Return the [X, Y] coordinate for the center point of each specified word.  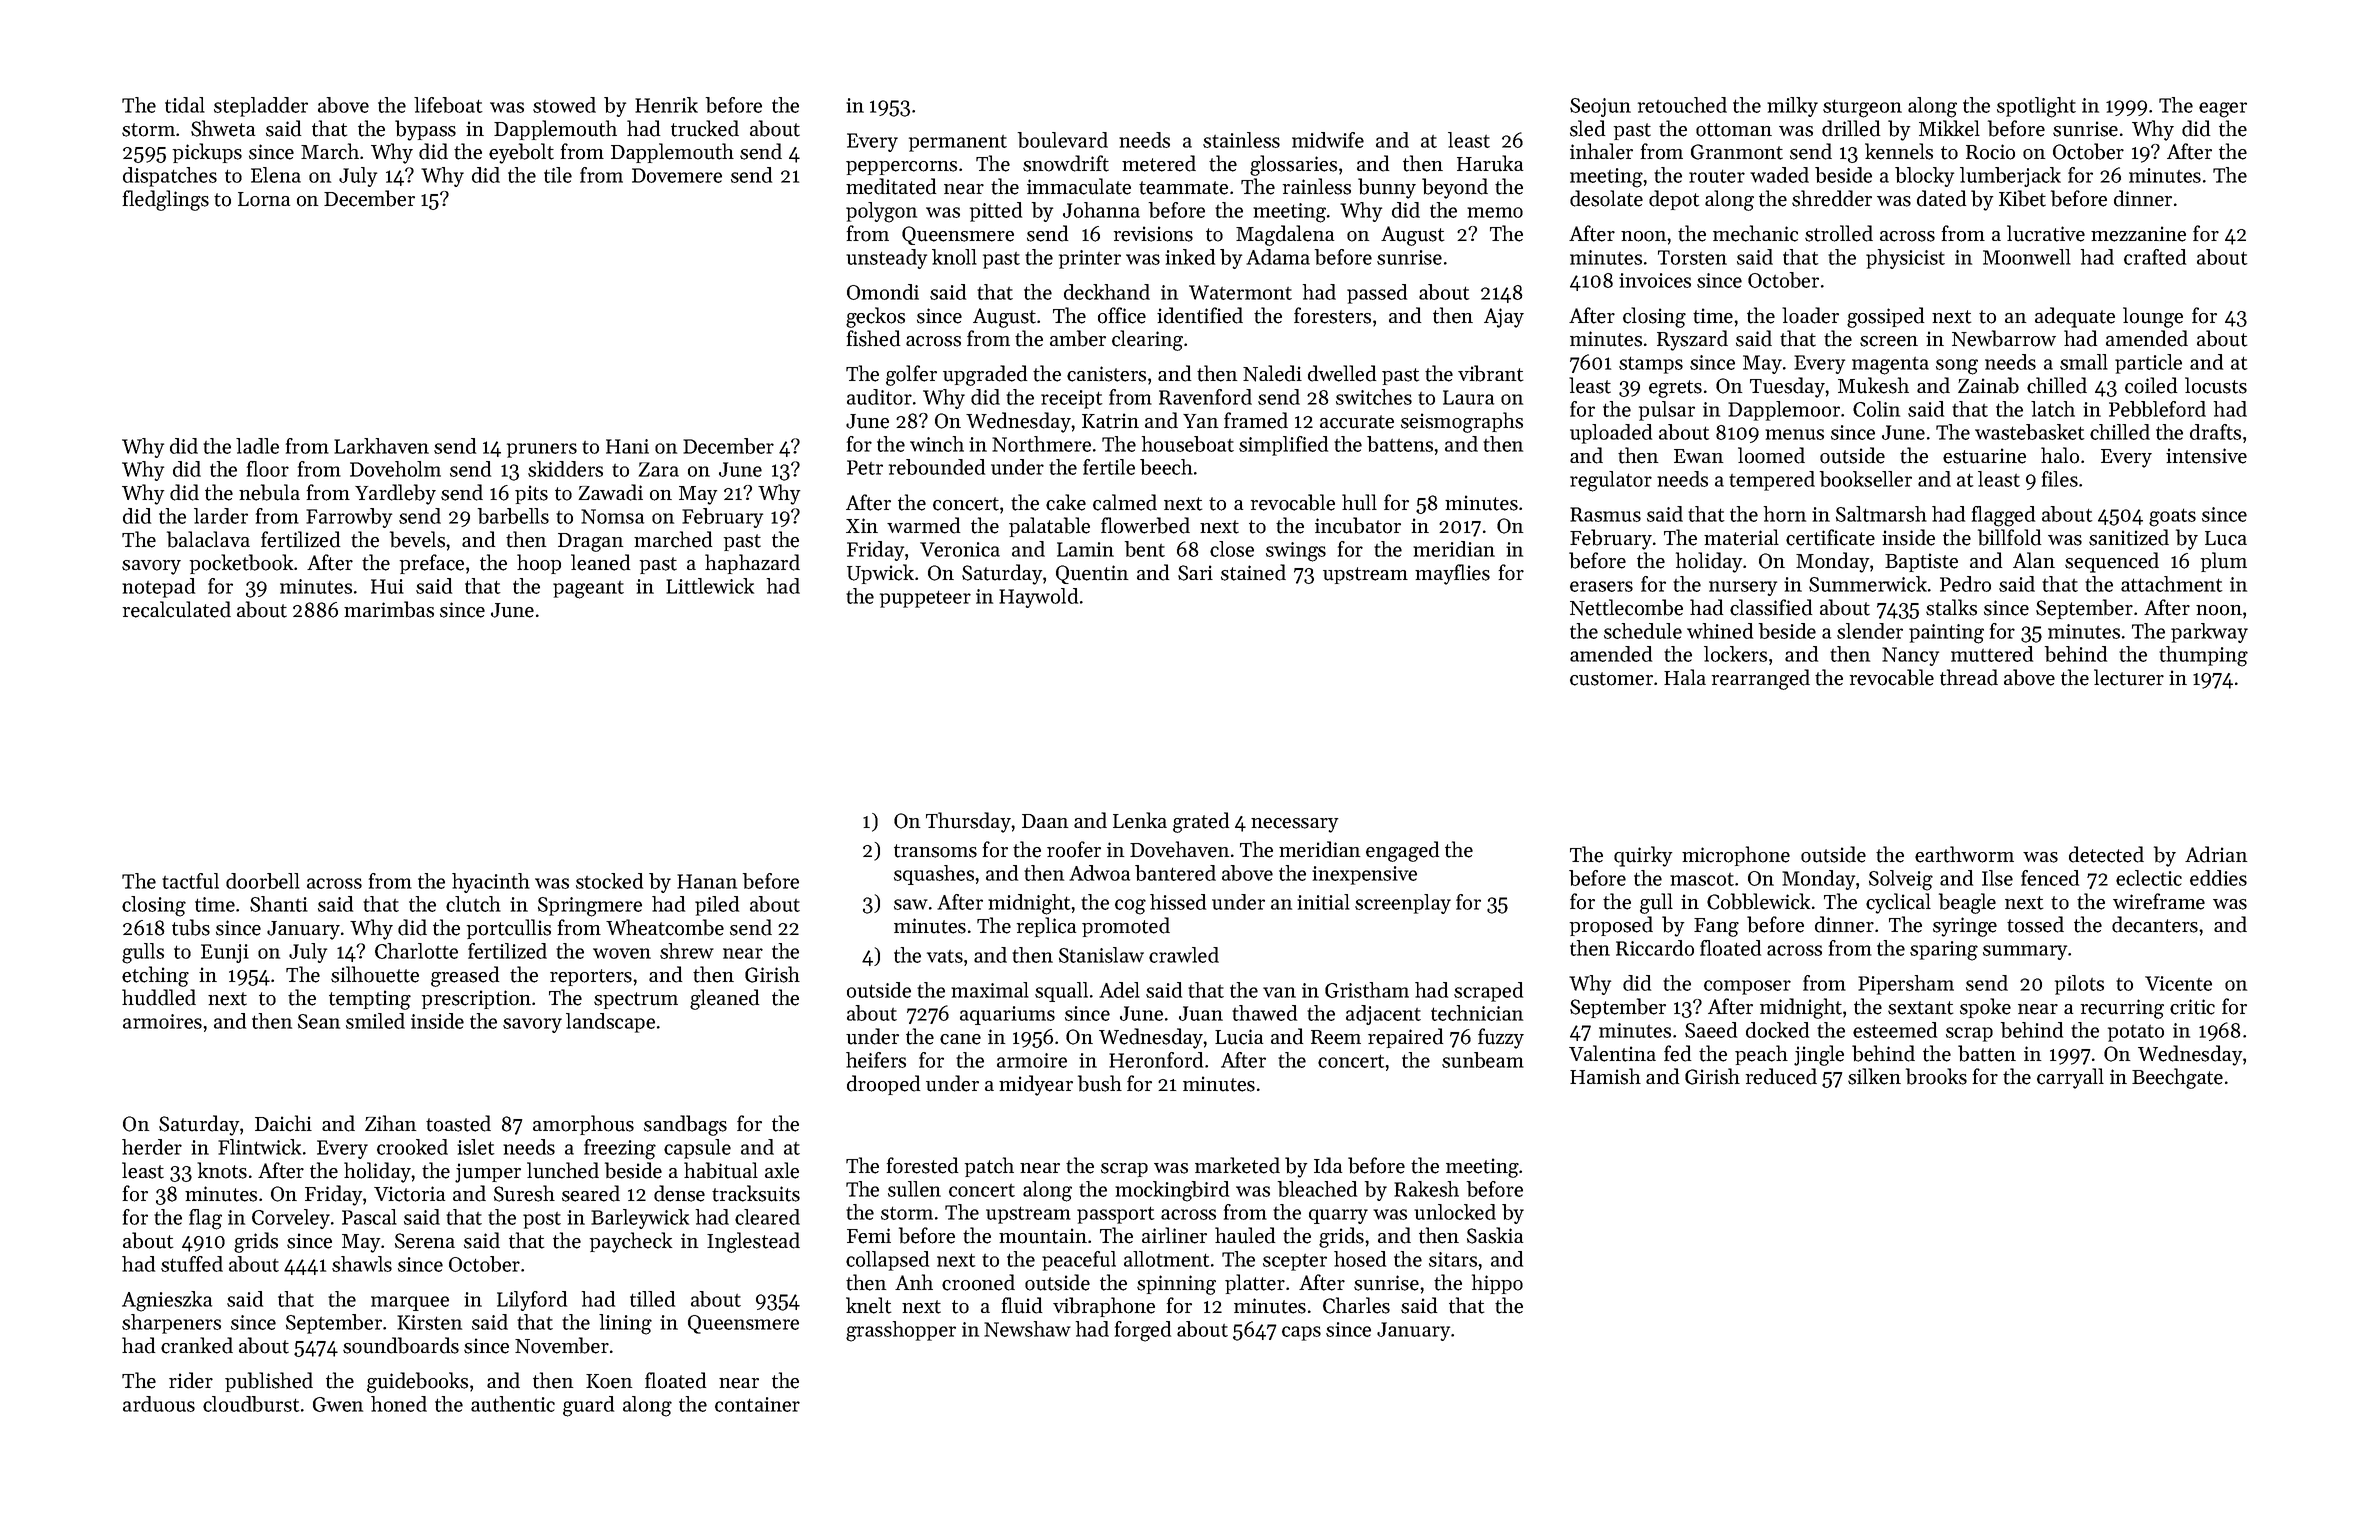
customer [1611, 679]
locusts [2216, 385]
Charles [1356, 1305]
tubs [191, 927]
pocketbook [241, 564]
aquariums [1007, 1015]
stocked [609, 881]
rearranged [1761, 679]
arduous [159, 1404]
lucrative [2046, 233]
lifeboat [448, 105]
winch [937, 444]
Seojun [1600, 107]
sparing [1944, 951]
